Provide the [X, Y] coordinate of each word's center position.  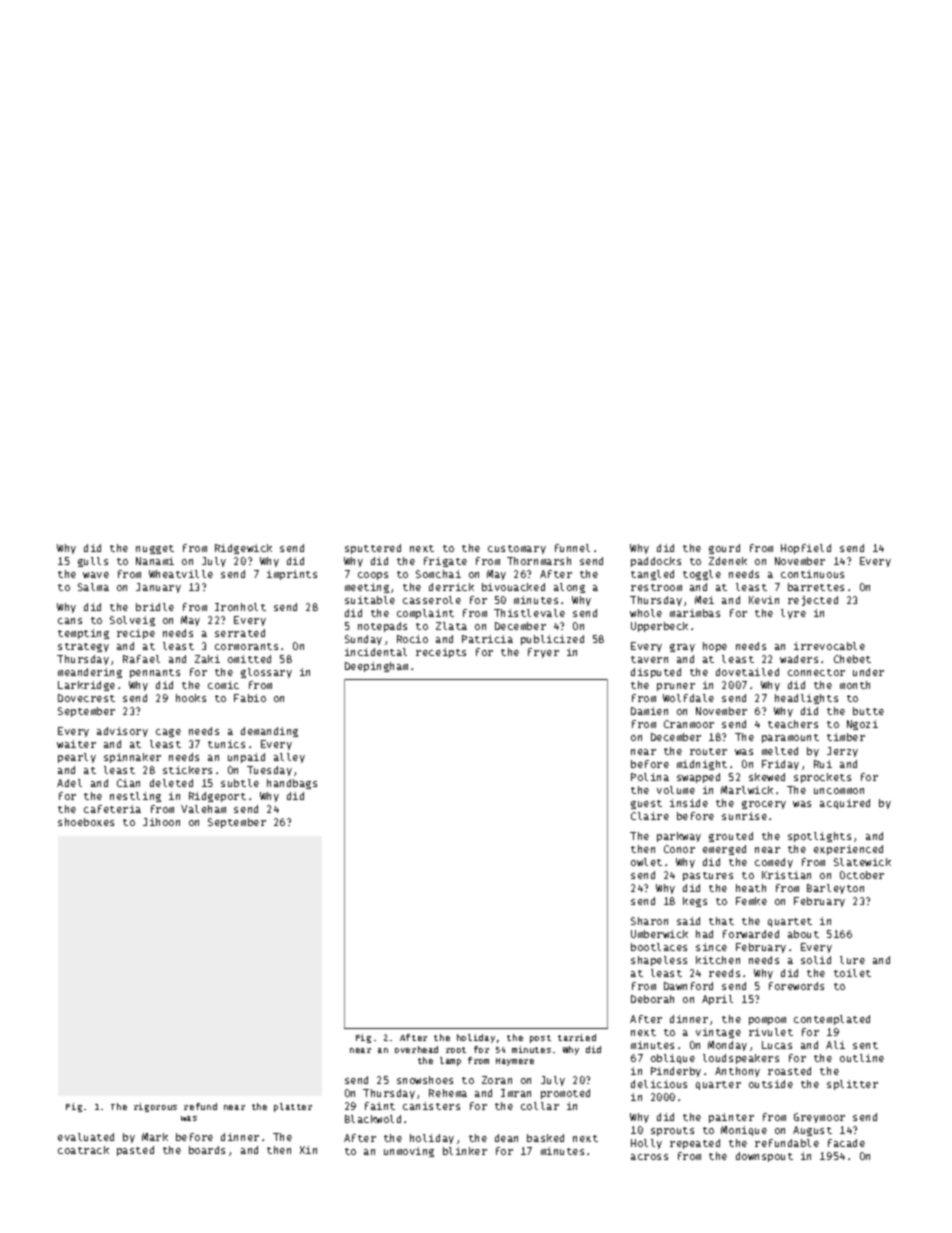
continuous [812, 574]
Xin [308, 1150]
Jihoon [161, 822]
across [649, 1157]
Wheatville [181, 574]
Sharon [649, 921]
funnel [572, 548]
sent [865, 1045]
